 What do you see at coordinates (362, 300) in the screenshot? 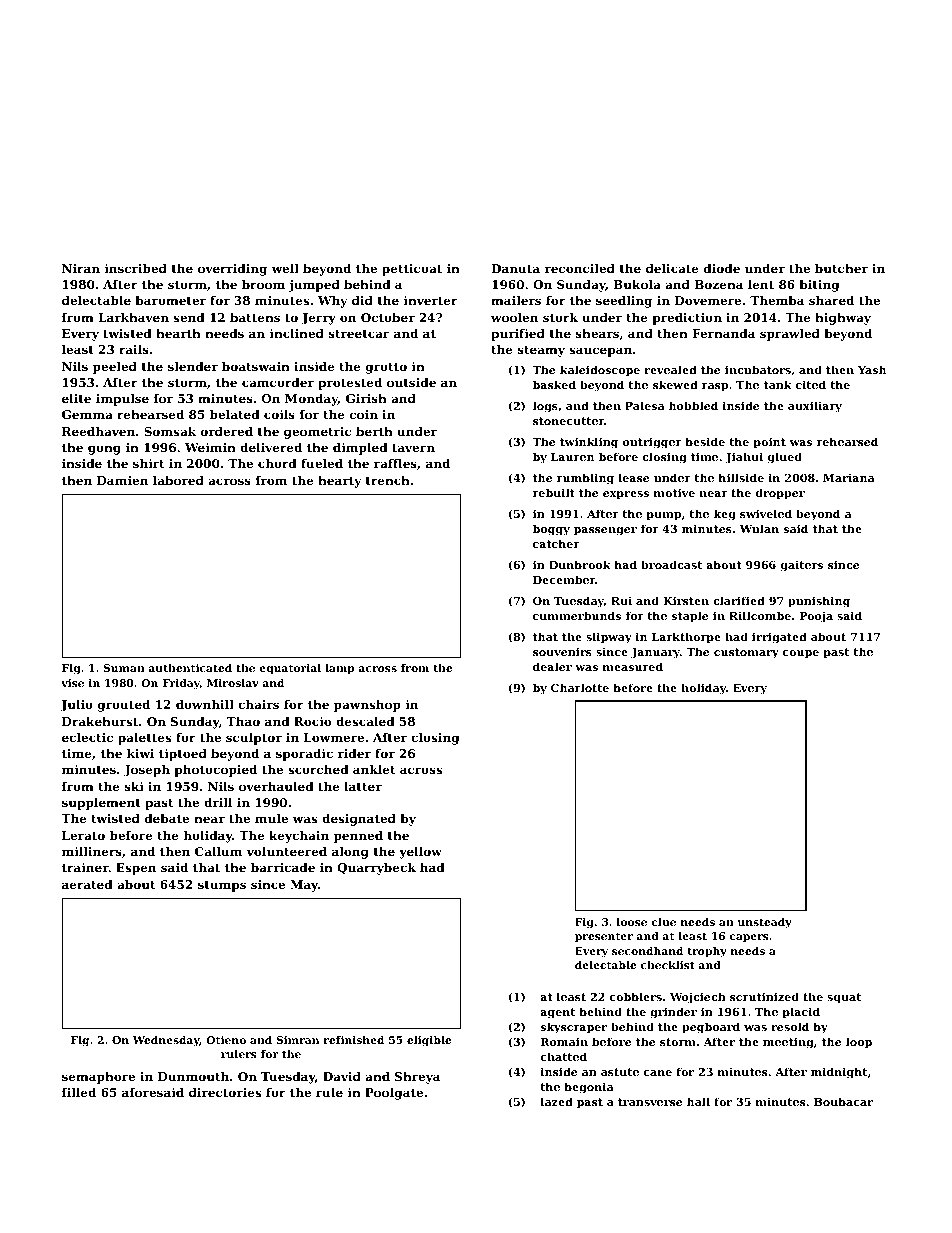
I see `did` at bounding box center [362, 300].
